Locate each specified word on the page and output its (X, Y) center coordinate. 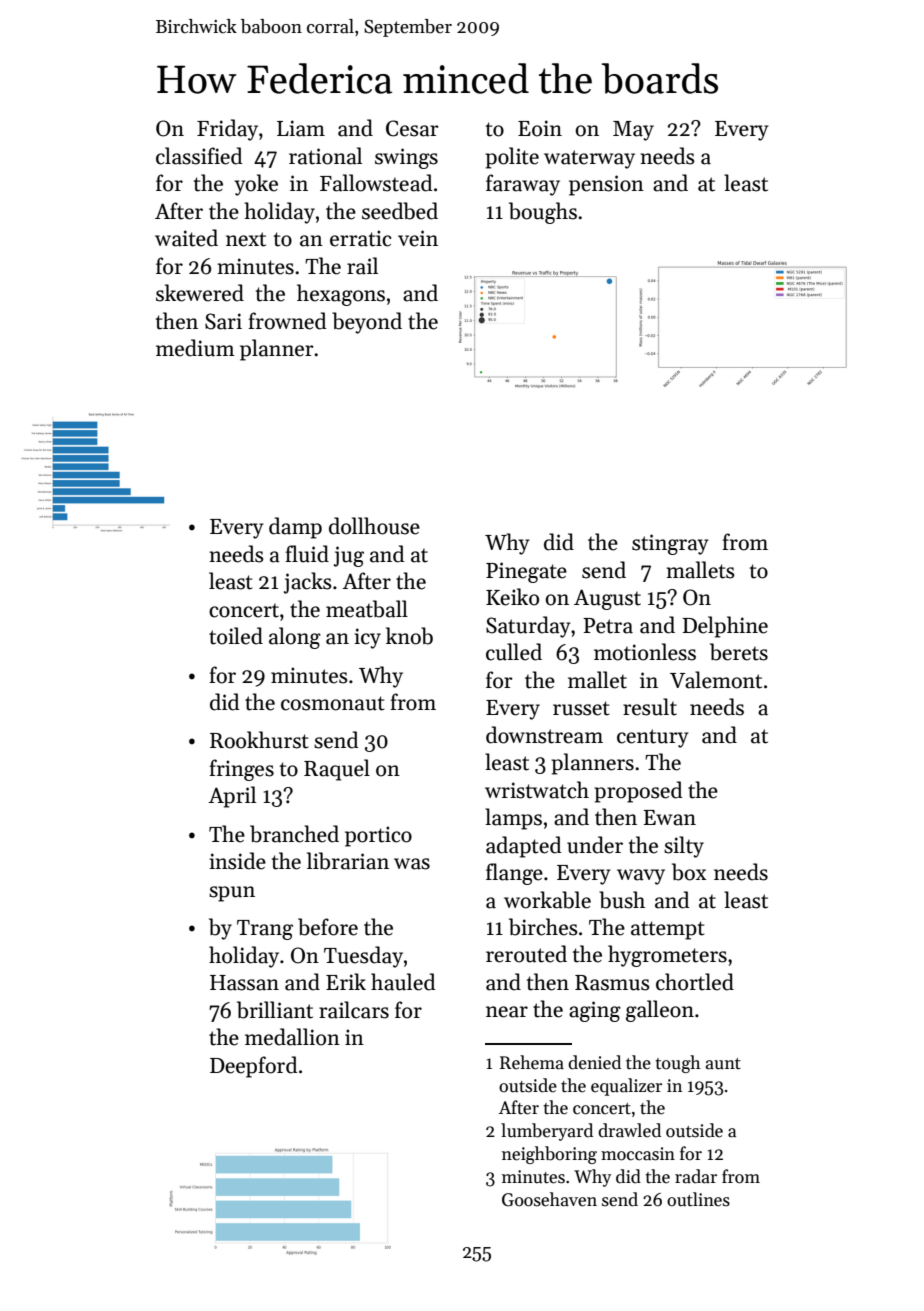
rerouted (526, 954)
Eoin (540, 128)
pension (606, 185)
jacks (308, 583)
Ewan (669, 818)
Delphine (725, 627)
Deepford (254, 1067)
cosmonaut (333, 703)
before (328, 927)
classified (199, 156)
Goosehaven (549, 1199)
